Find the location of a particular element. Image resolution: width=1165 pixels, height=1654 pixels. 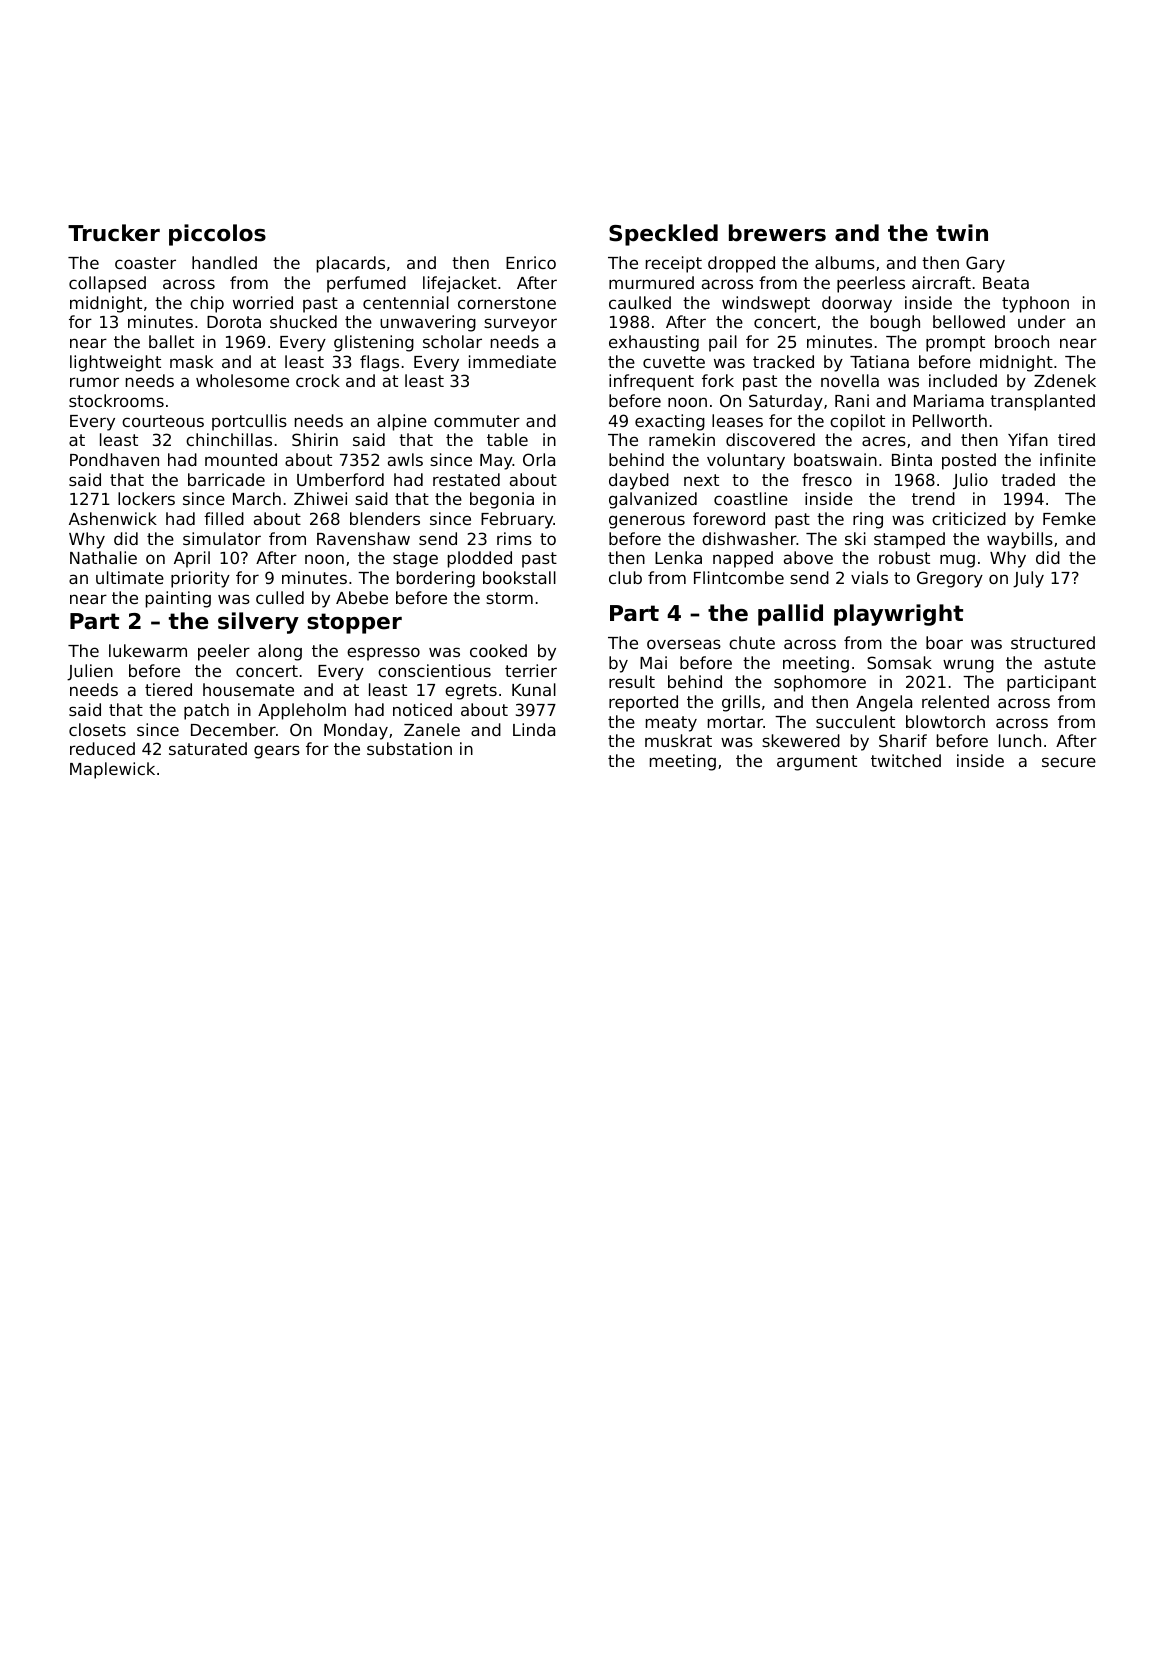

lunch is located at coordinates (1020, 740).
